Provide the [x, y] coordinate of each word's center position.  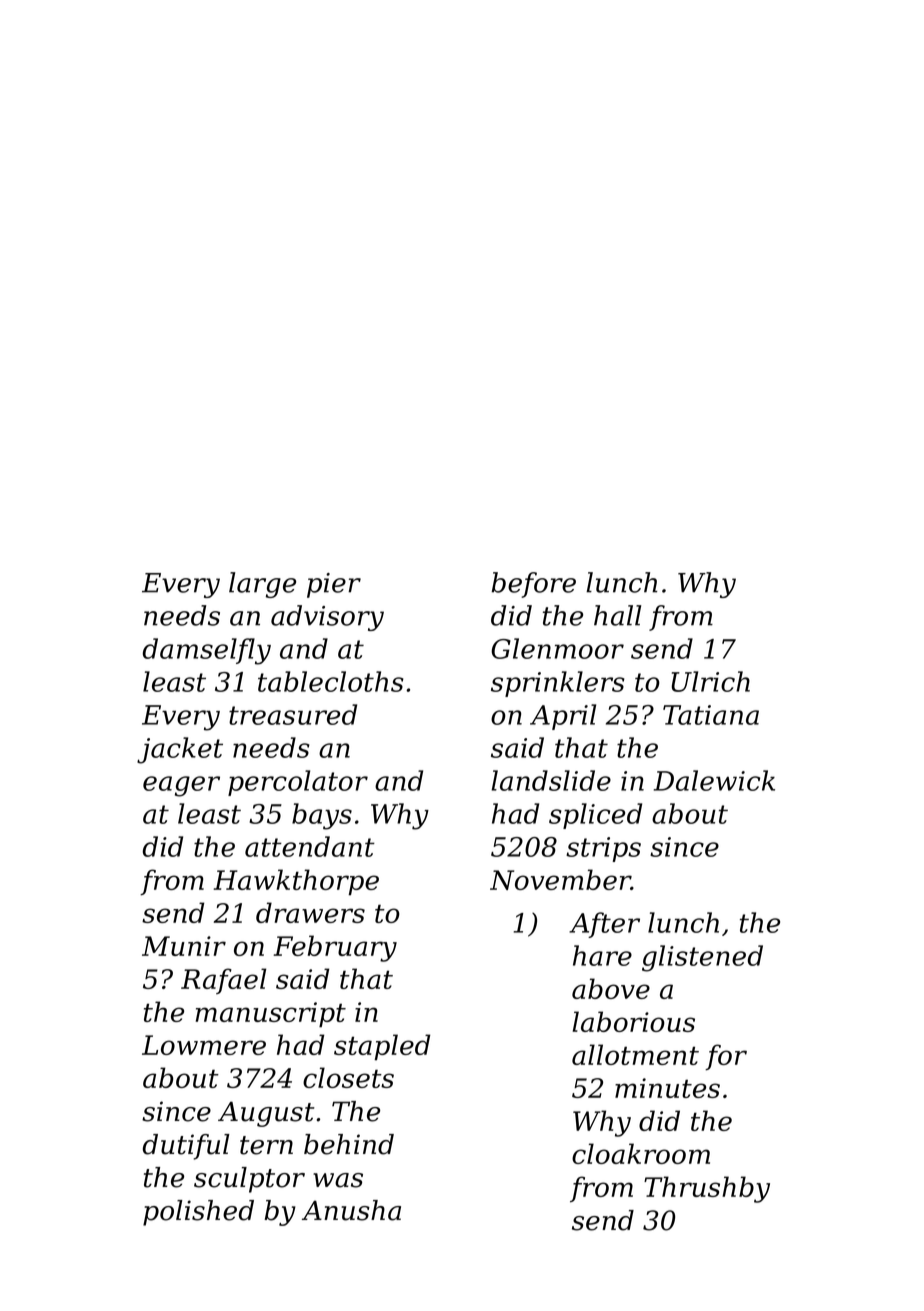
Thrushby [707, 1189]
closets [348, 1077]
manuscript [271, 1015]
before [533, 585]
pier [334, 585]
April [563, 717]
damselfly [207, 651]
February [335, 948]
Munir [184, 946]
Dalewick [714, 780]
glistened [702, 958]
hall [617, 615]
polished [198, 1213]
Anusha [351, 1210]
